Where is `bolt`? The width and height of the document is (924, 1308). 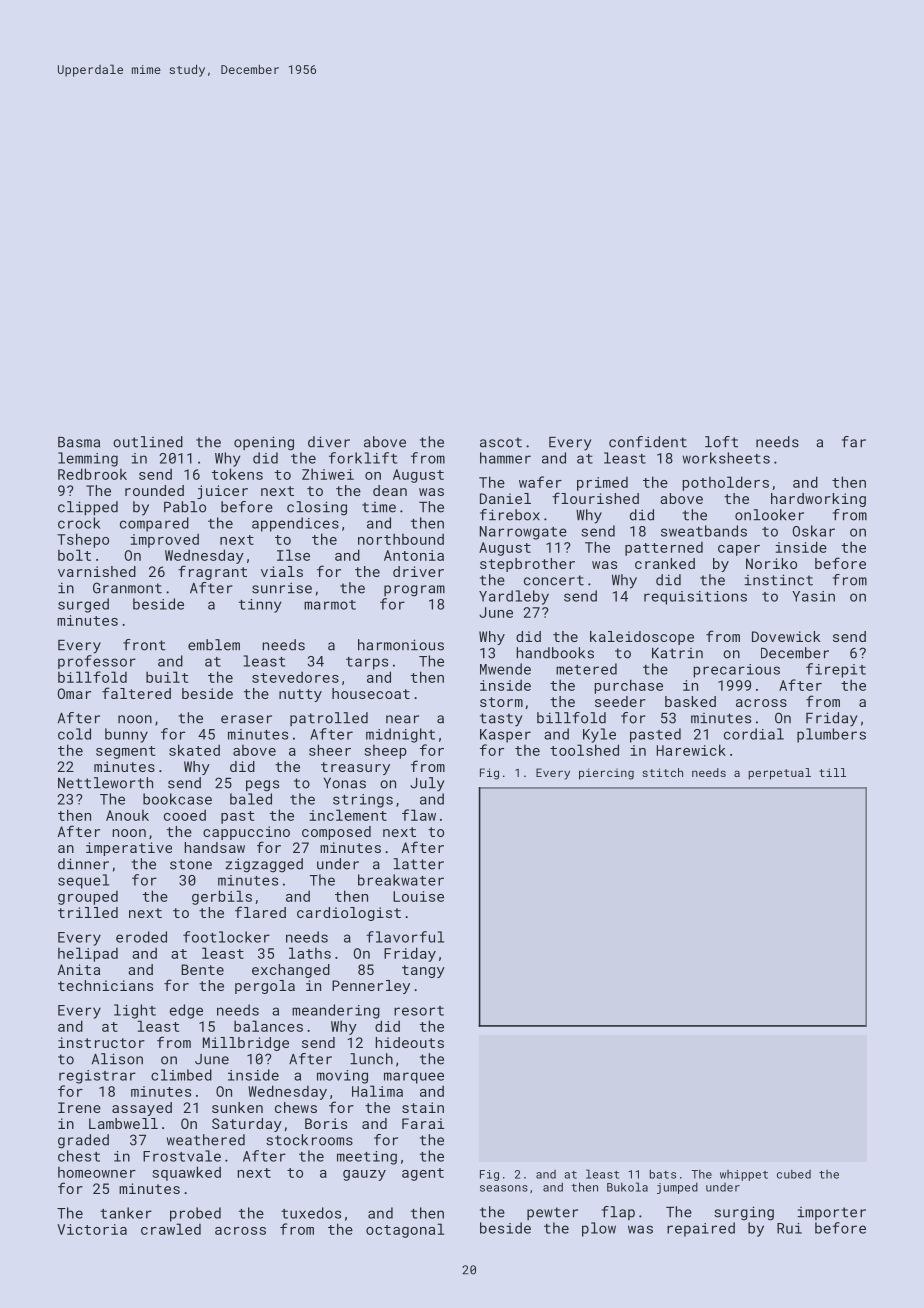 bolt is located at coordinates (74, 555).
